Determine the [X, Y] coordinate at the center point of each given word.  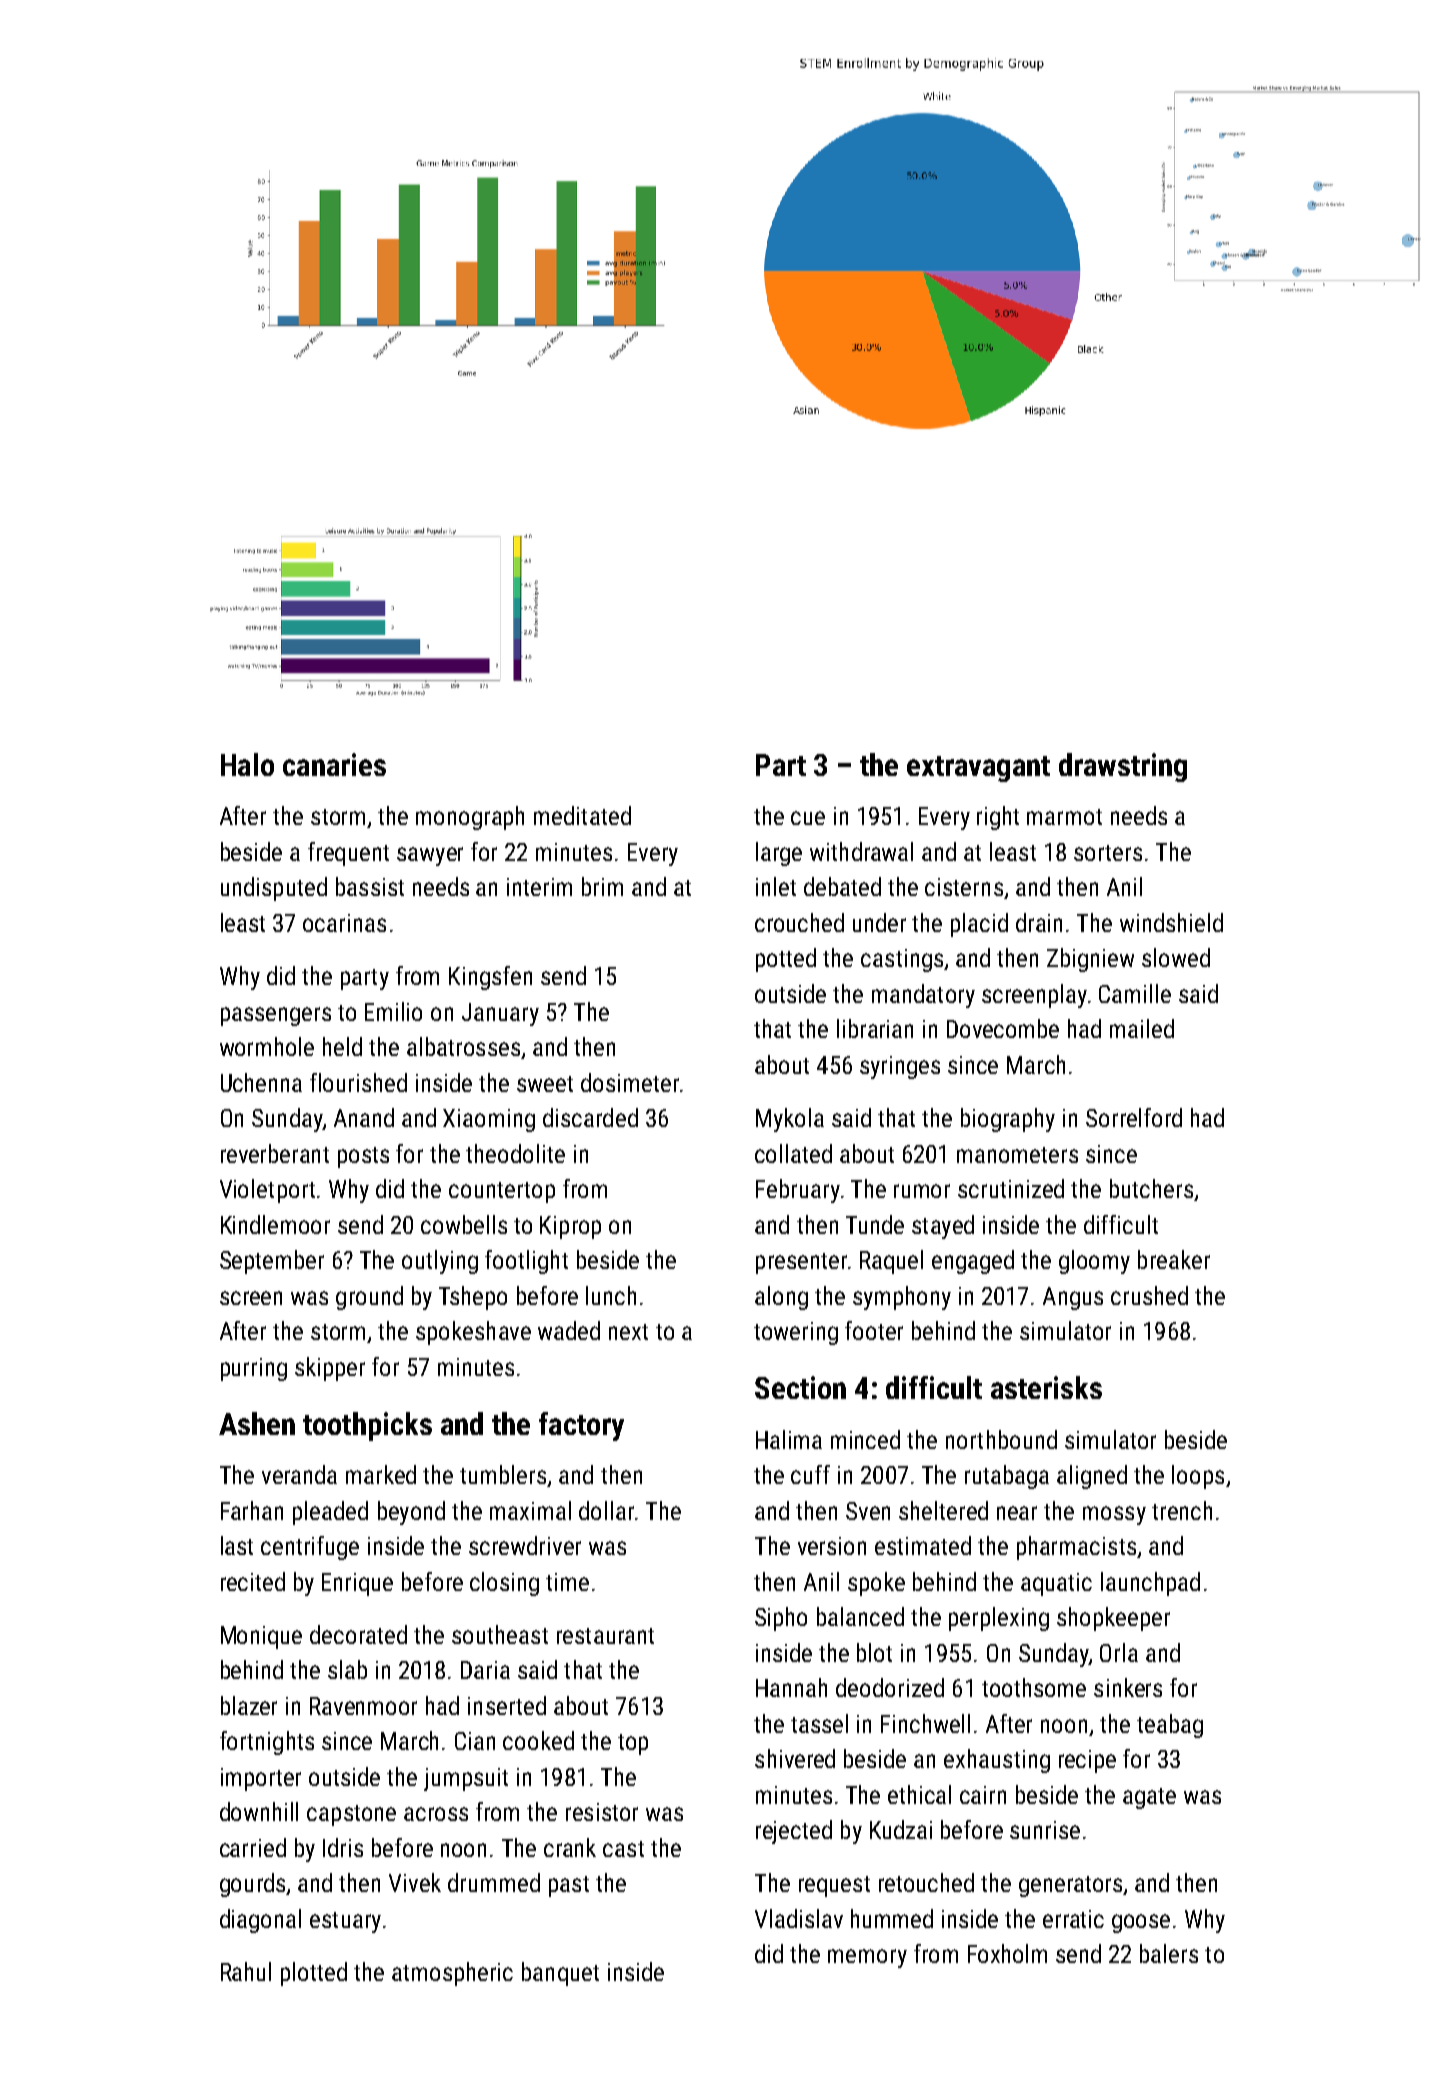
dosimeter [630, 1082]
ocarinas [344, 923]
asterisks [1046, 1387]
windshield [1171, 922]
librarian [875, 1028]
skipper [330, 1369]
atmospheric [452, 1974]
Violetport [267, 1191]
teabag [1170, 1726]
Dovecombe [1003, 1028]
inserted [507, 1705]
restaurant [605, 1636]
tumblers [503, 1474]
